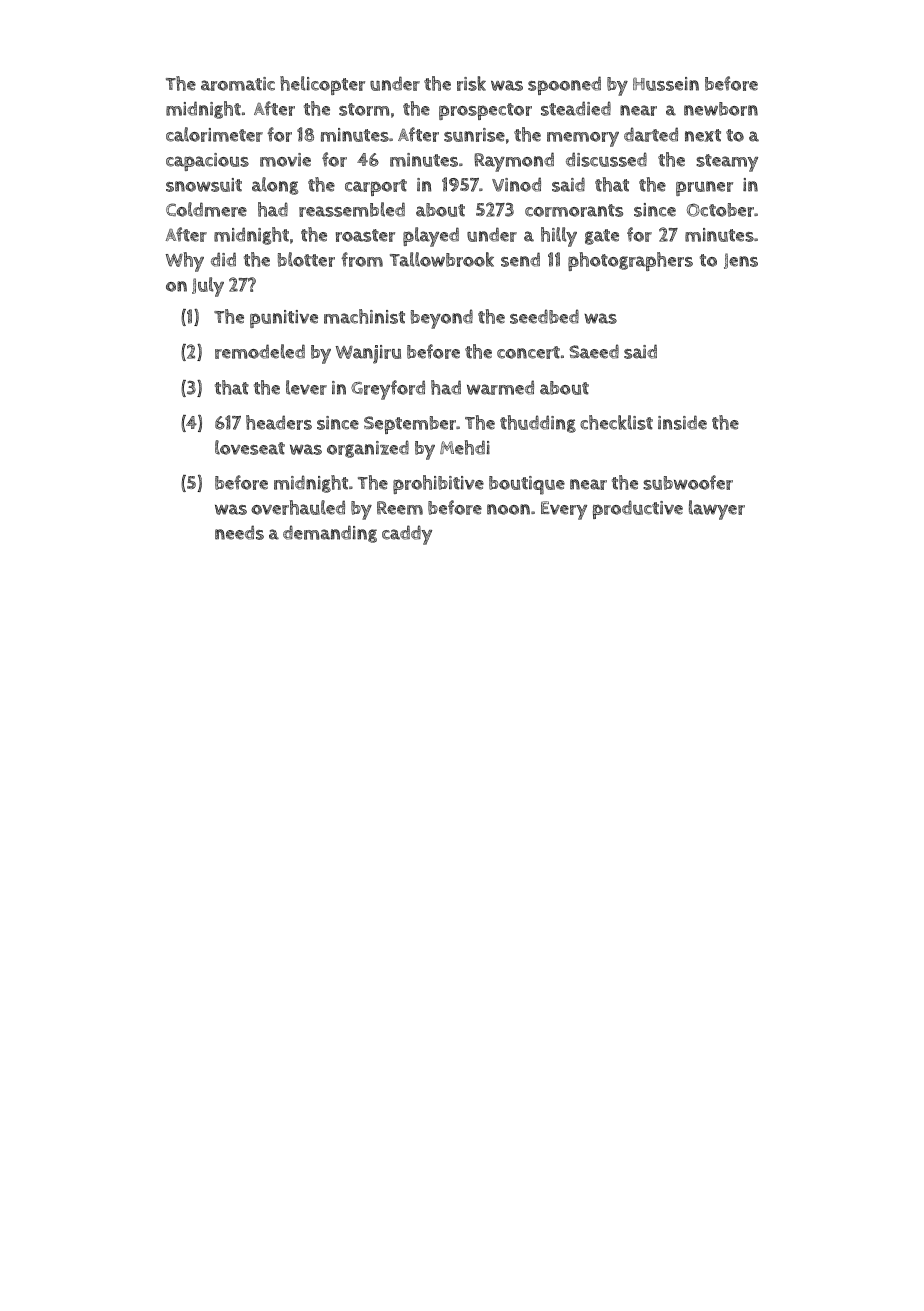 This screenshot has width=924, height=1311. Describe the element at coordinates (485, 111) in the screenshot. I see `prospector` at that location.
